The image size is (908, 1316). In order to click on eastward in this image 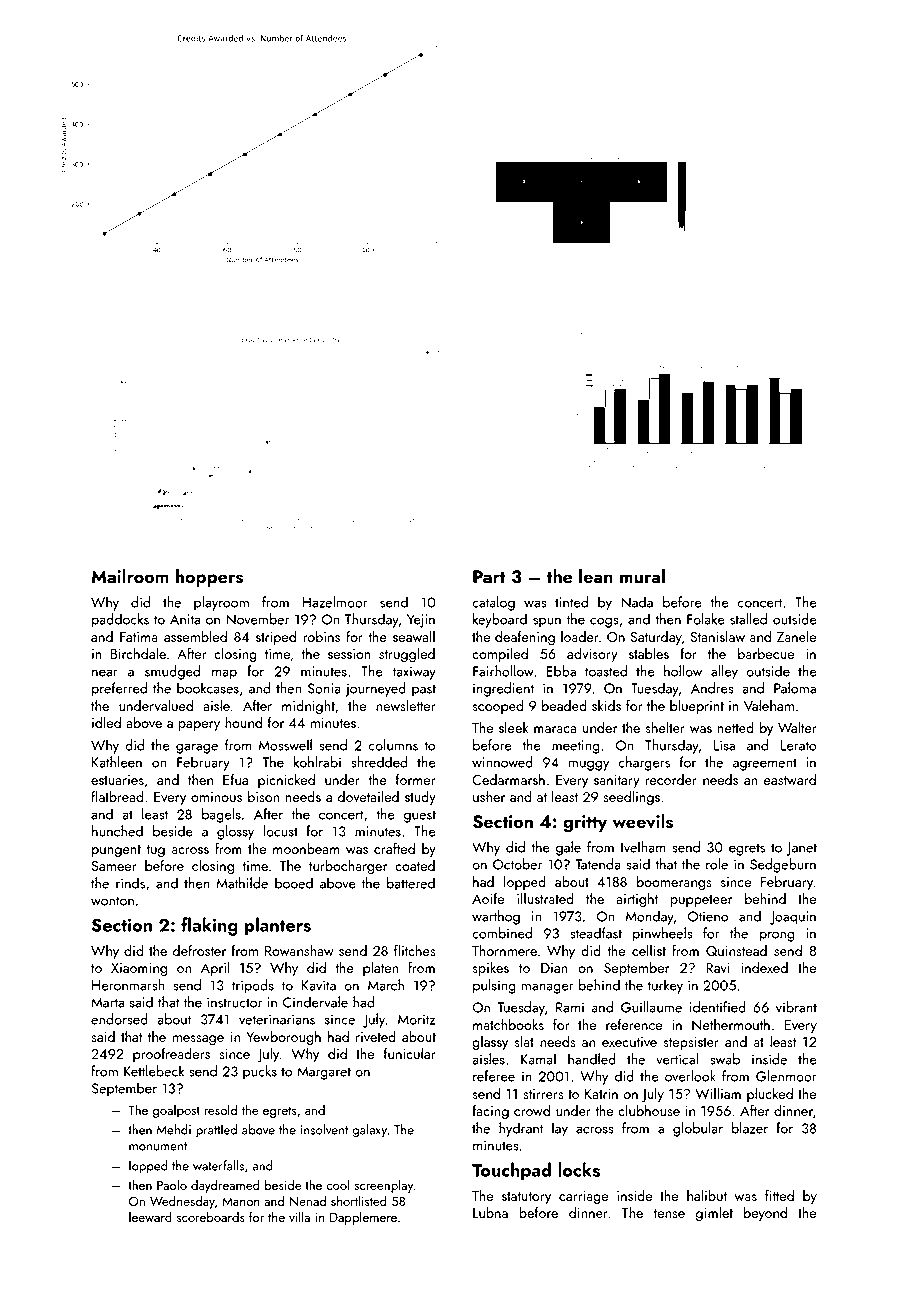, I will do `click(790, 779)`.
